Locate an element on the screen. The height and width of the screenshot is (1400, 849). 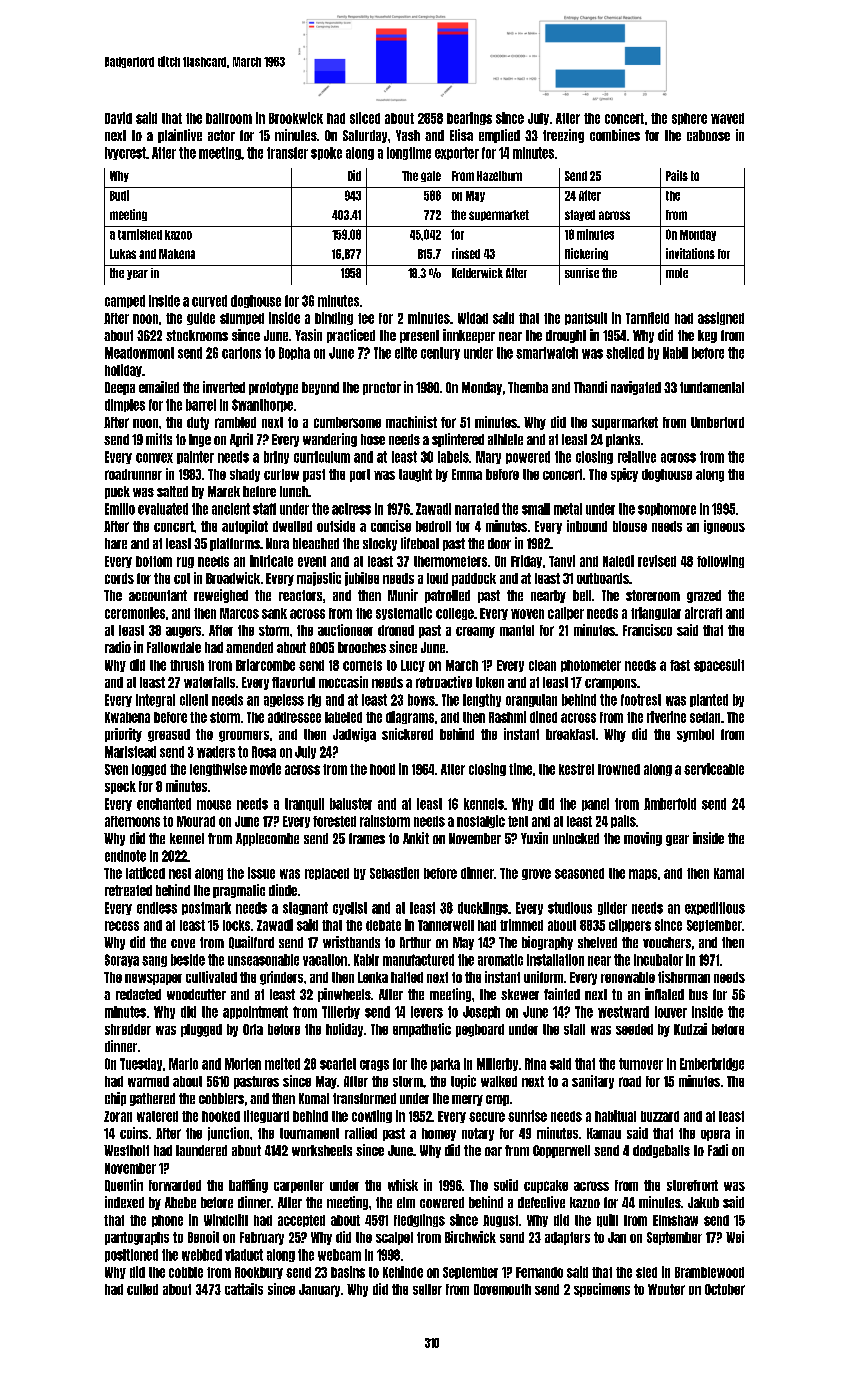
nostalgic is located at coordinates (481, 821).
